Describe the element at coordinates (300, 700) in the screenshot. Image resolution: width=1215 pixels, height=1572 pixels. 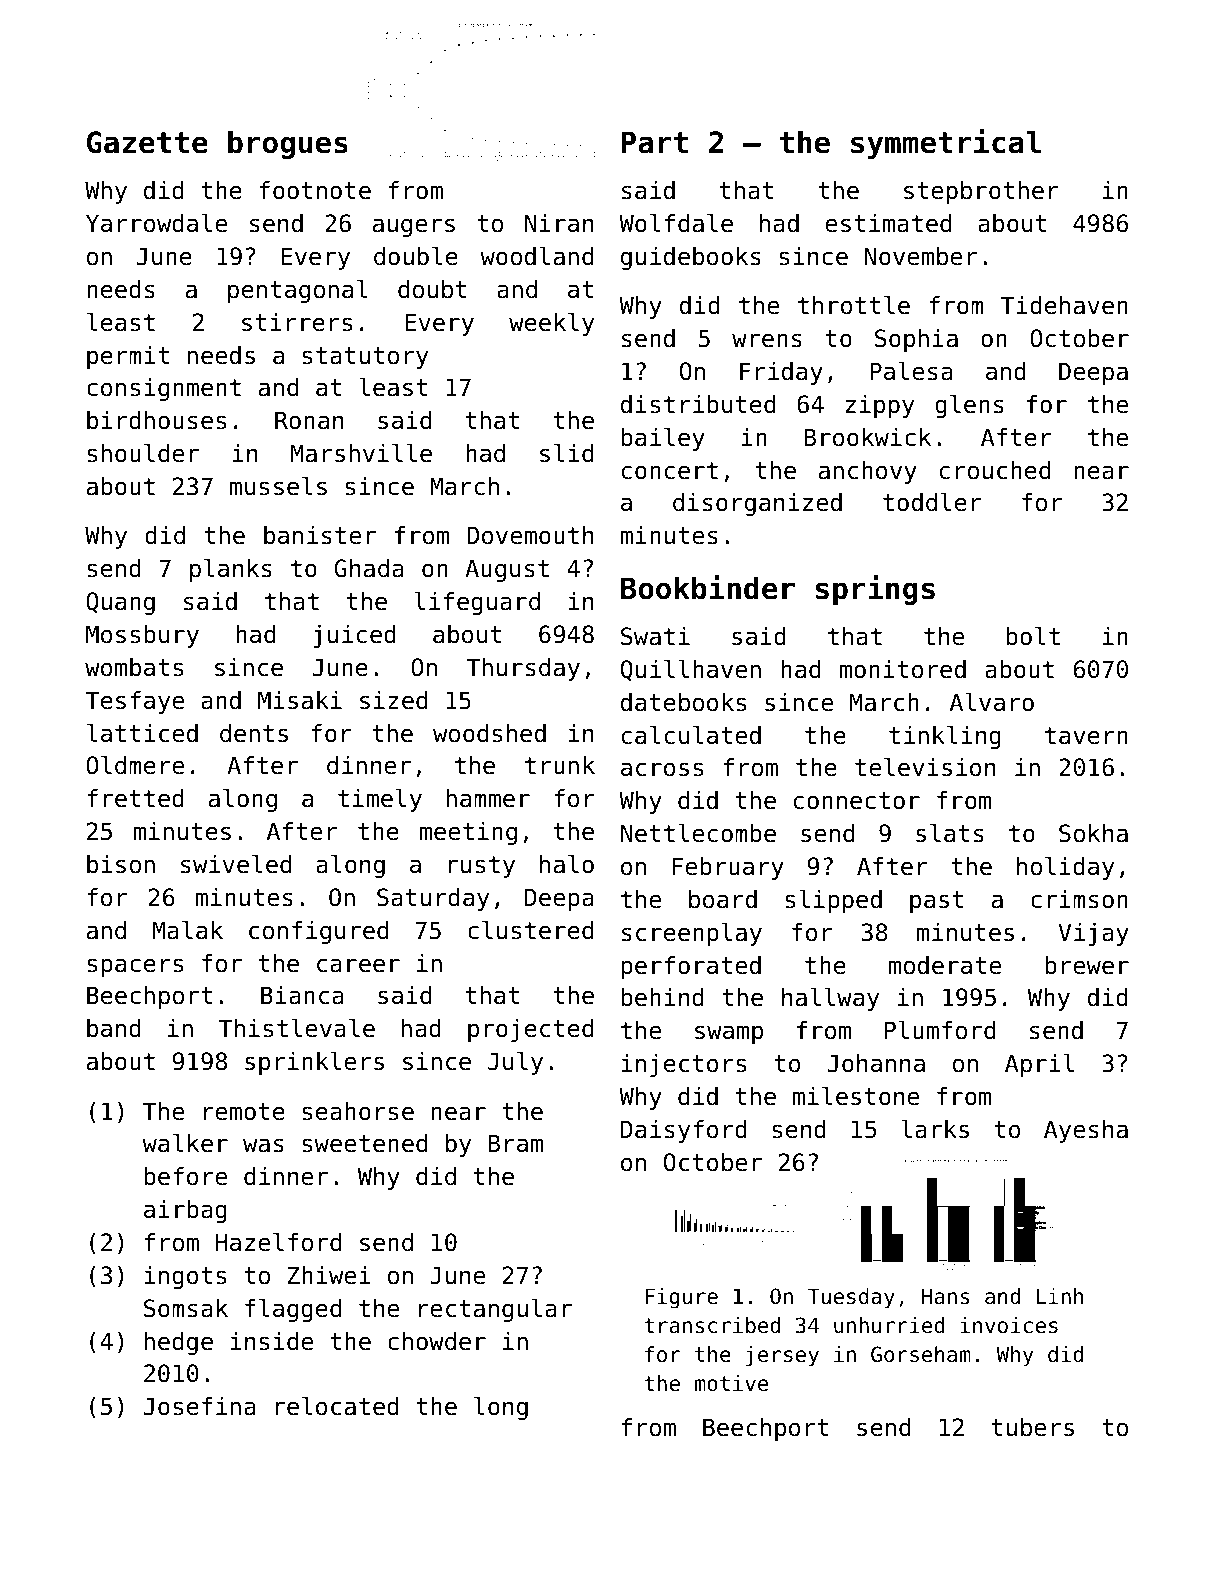
I see `Misaki` at that location.
